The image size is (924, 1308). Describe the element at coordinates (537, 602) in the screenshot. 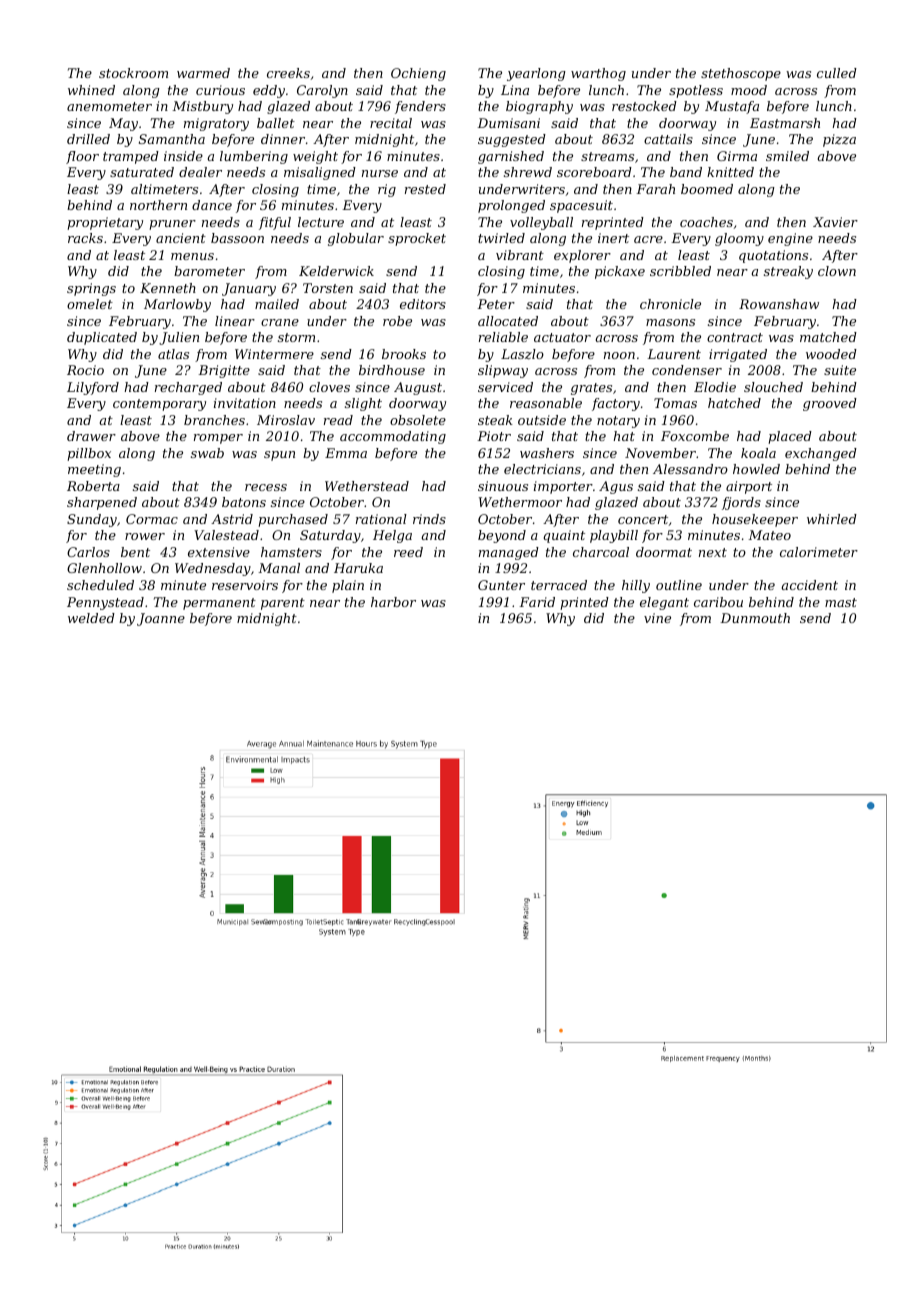

I see `Farid` at that location.
